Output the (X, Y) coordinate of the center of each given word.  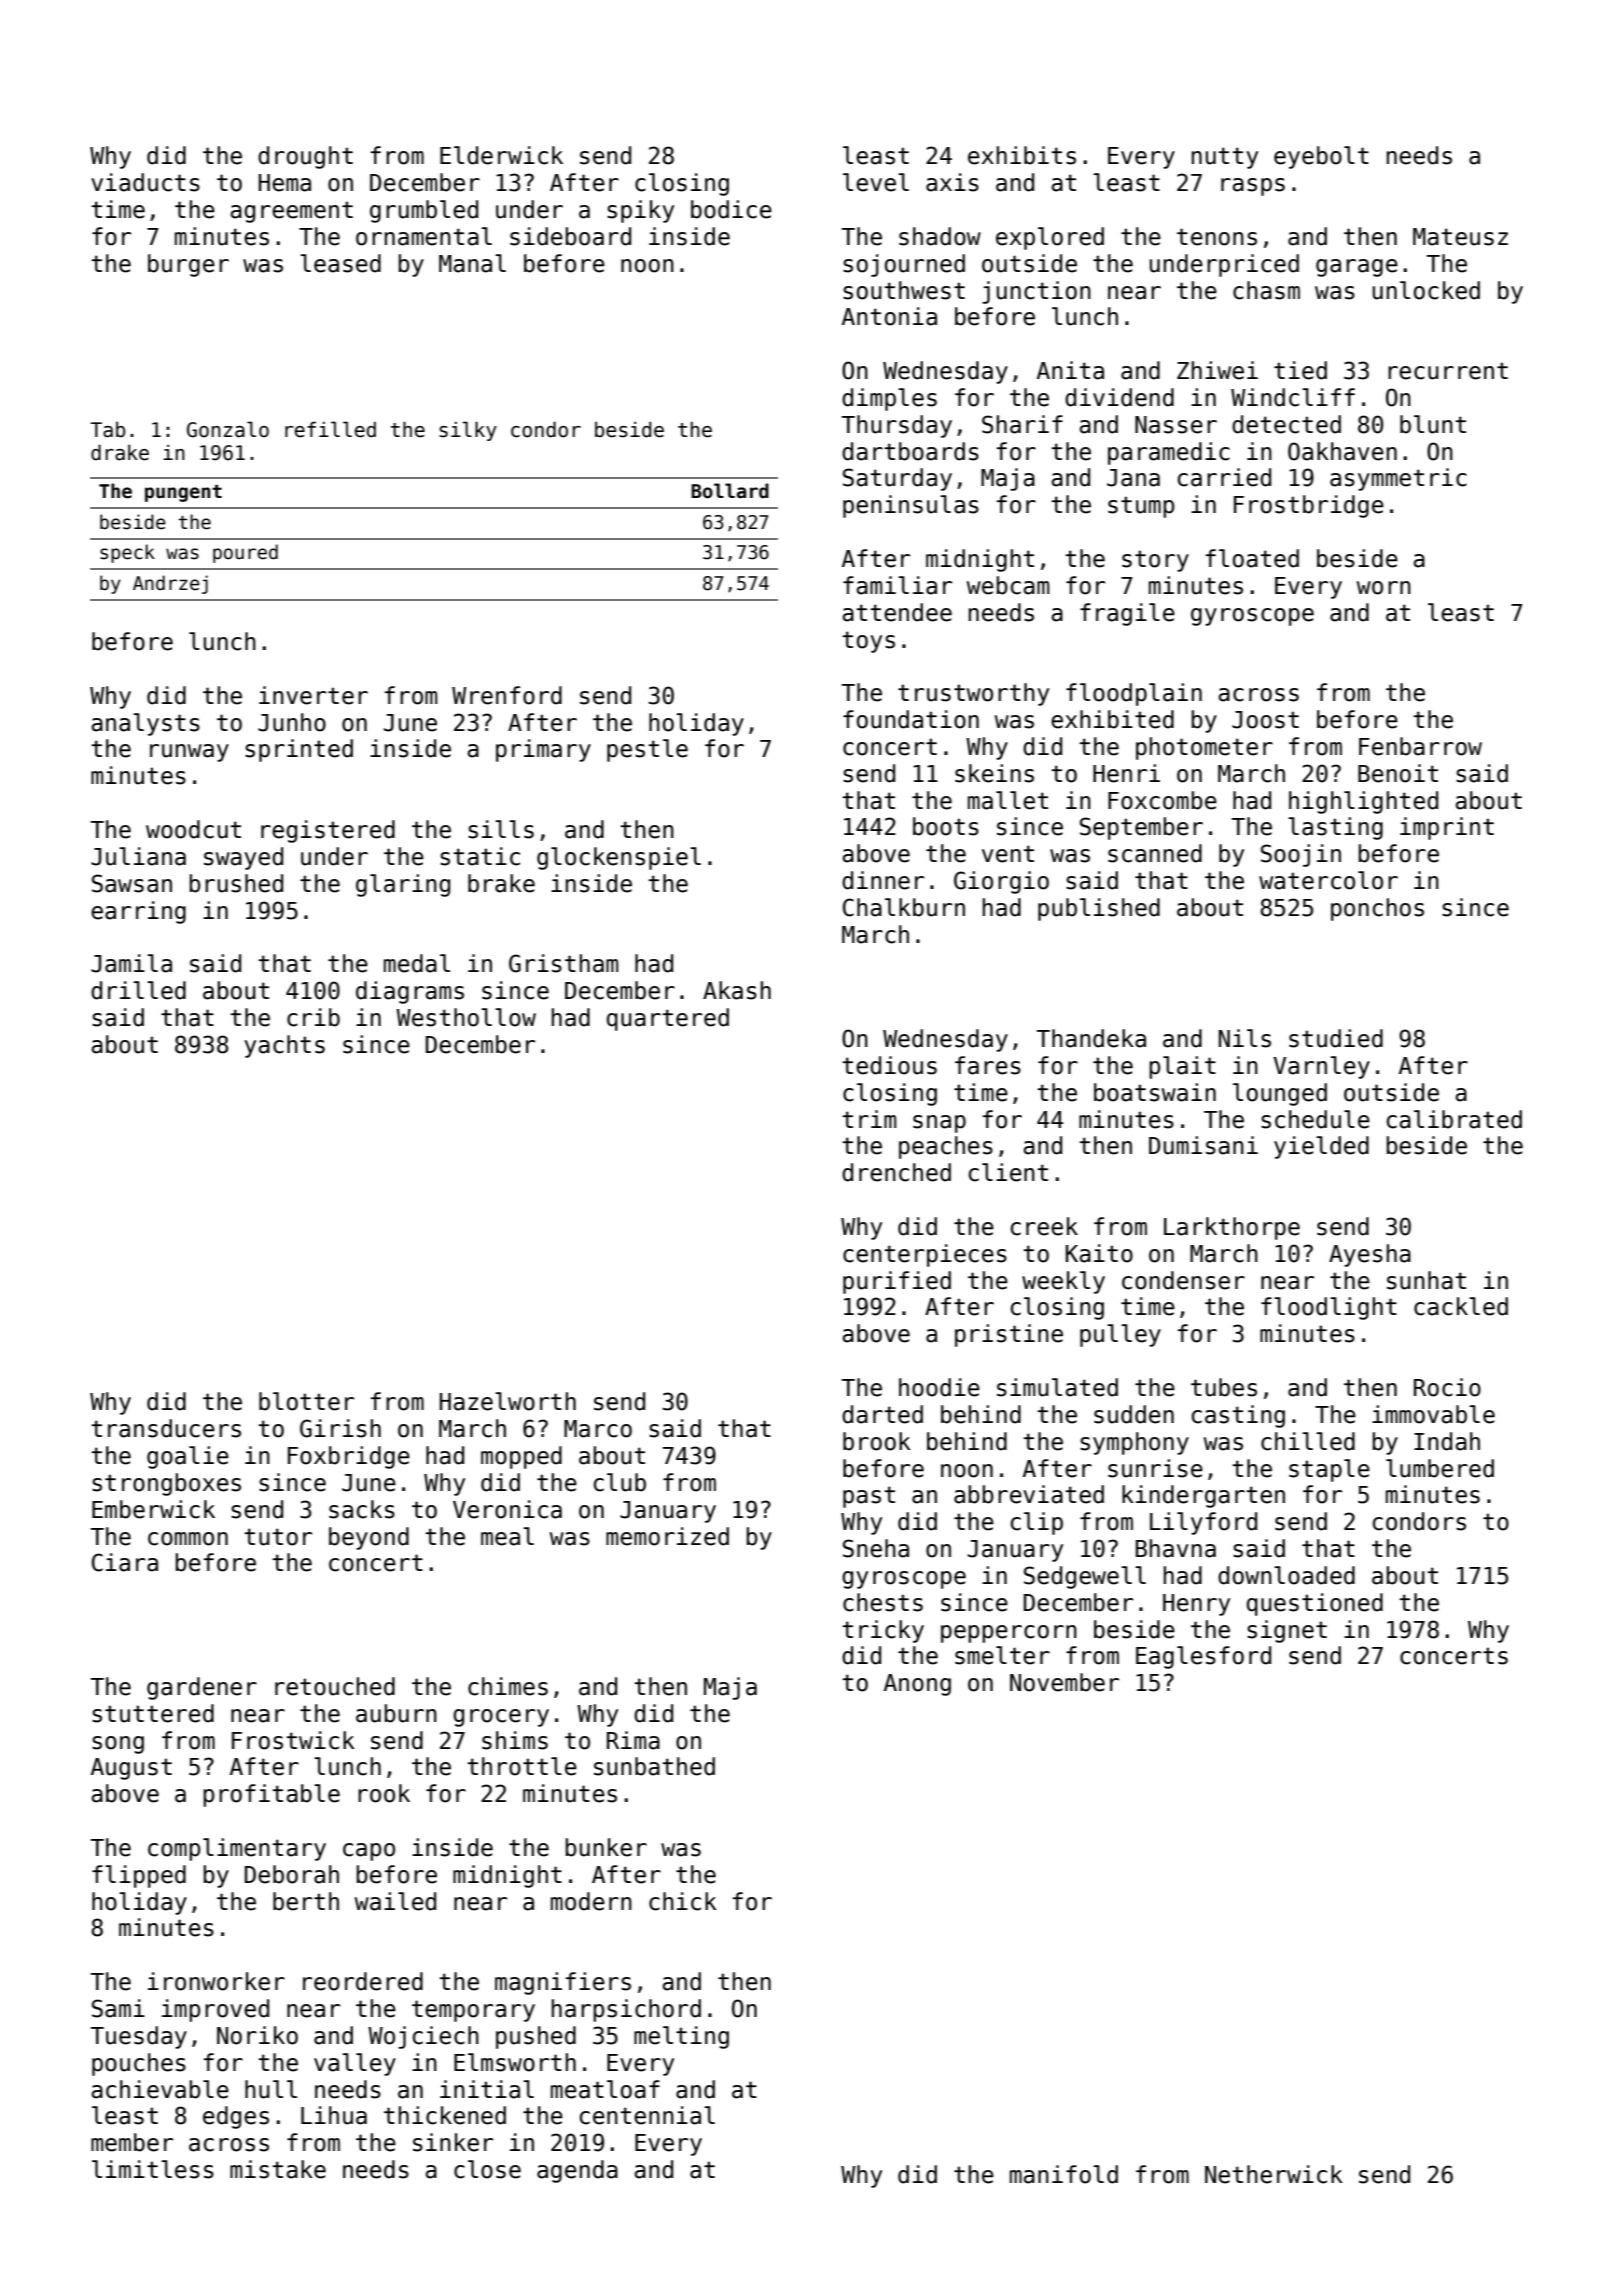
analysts (146, 724)
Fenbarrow (1420, 746)
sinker (453, 2142)
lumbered (1440, 1468)
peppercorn (1009, 1634)
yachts (284, 1046)
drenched (896, 1172)
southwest (904, 290)
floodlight (1329, 1308)
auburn (396, 1713)
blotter (306, 1401)
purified (897, 1282)
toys (868, 642)
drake (120, 452)
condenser (1183, 1280)
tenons (1217, 237)
